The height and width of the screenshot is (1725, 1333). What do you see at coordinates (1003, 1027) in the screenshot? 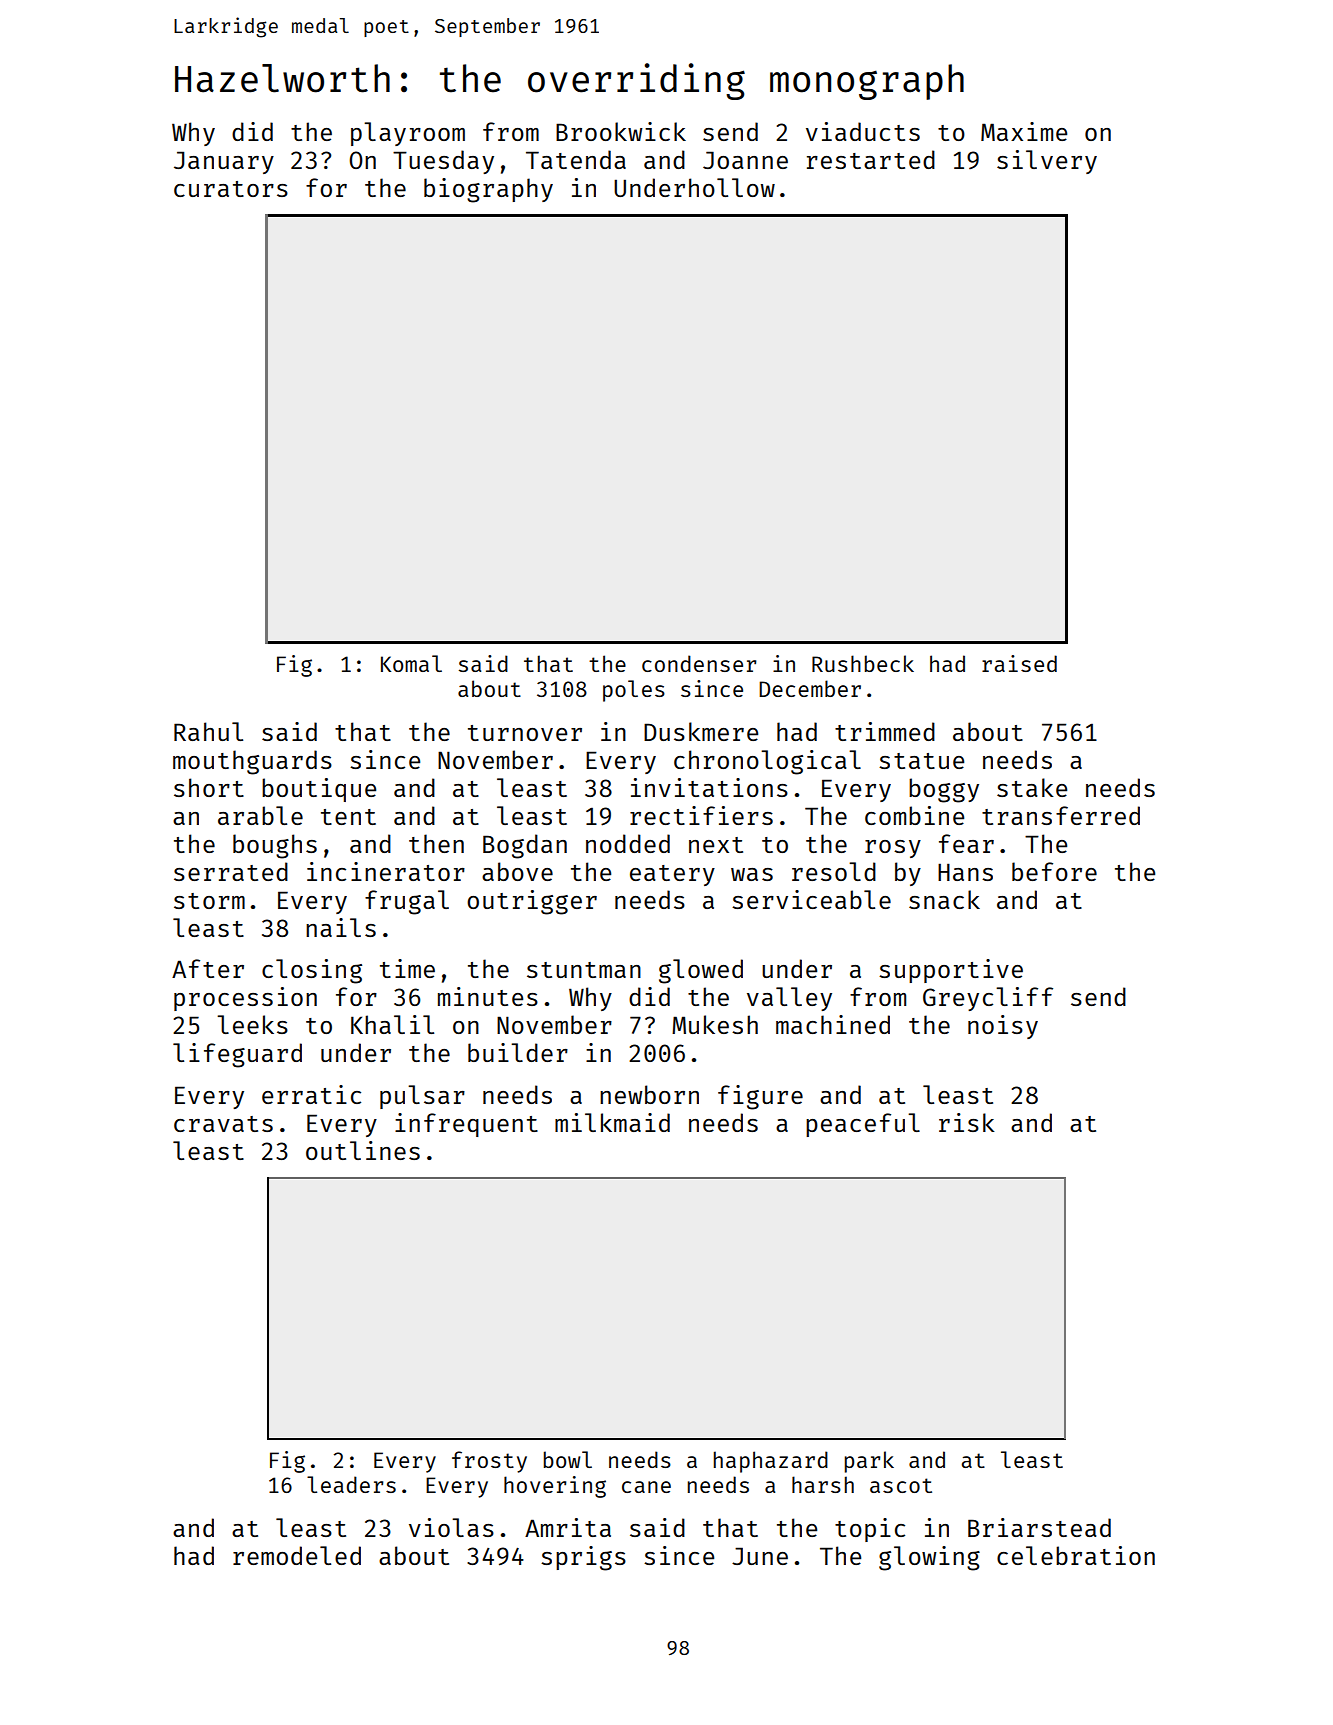
I see `noisy` at bounding box center [1003, 1027].
